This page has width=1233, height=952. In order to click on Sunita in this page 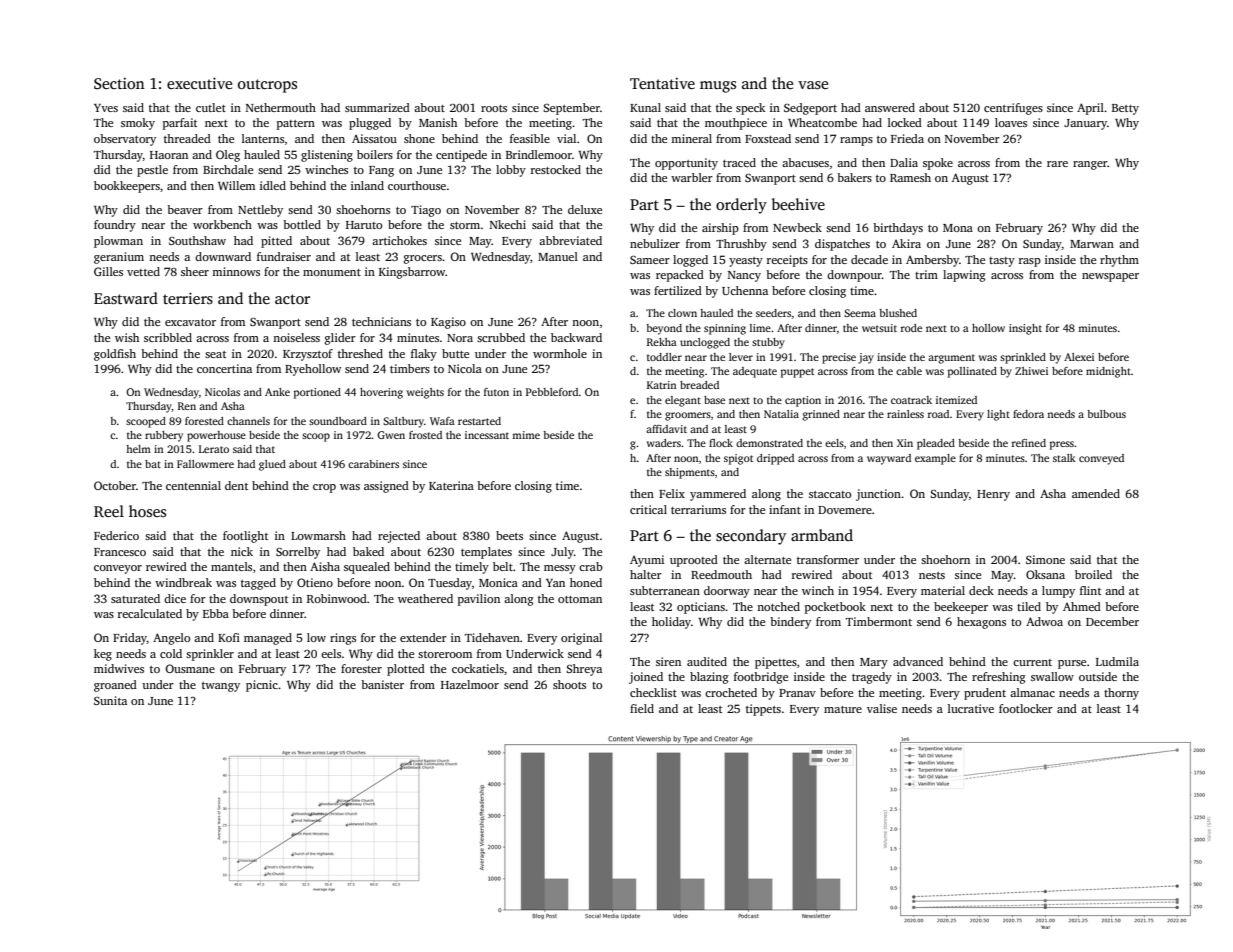, I will do `click(110, 700)`.
